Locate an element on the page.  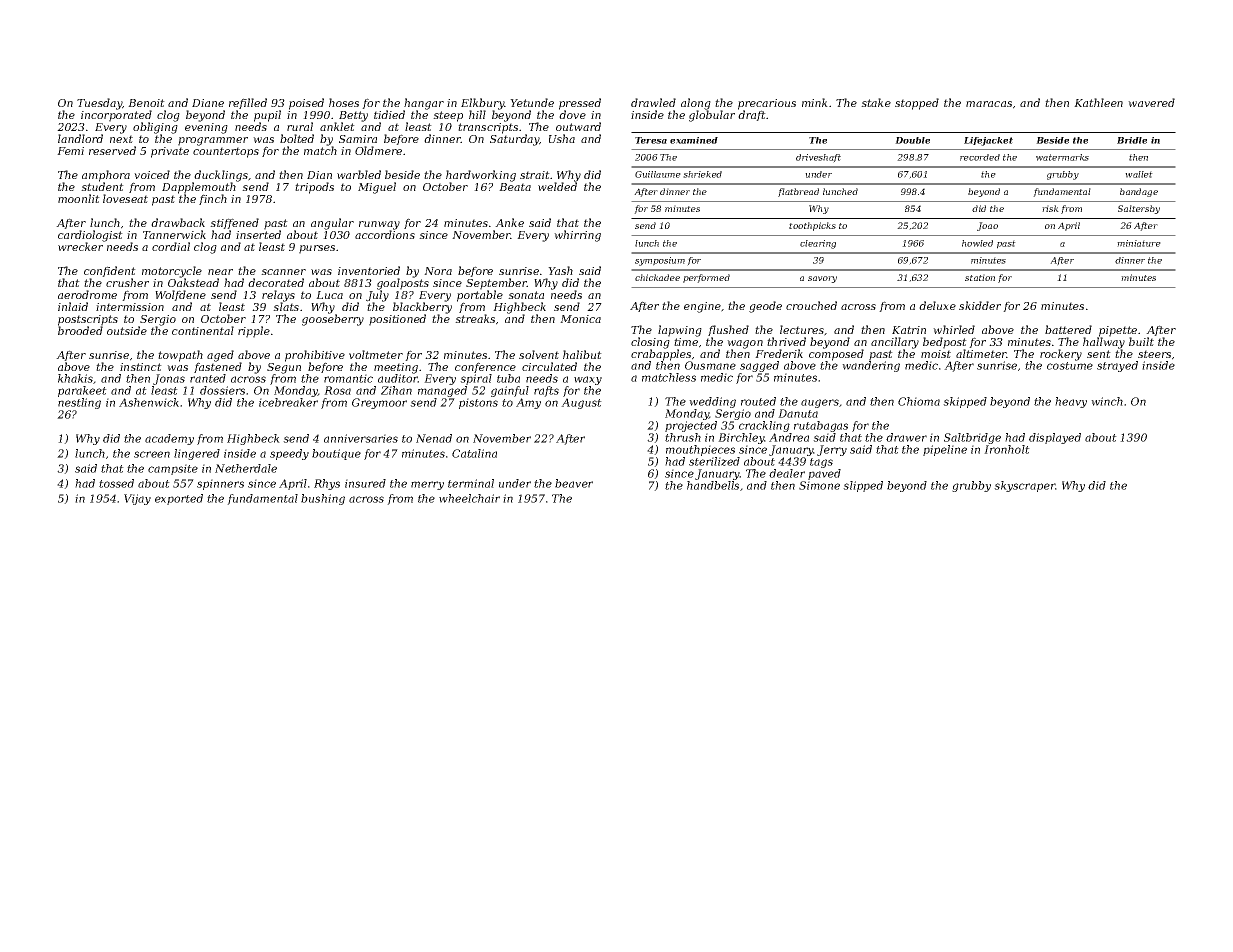
maracas is located at coordinates (989, 104).
